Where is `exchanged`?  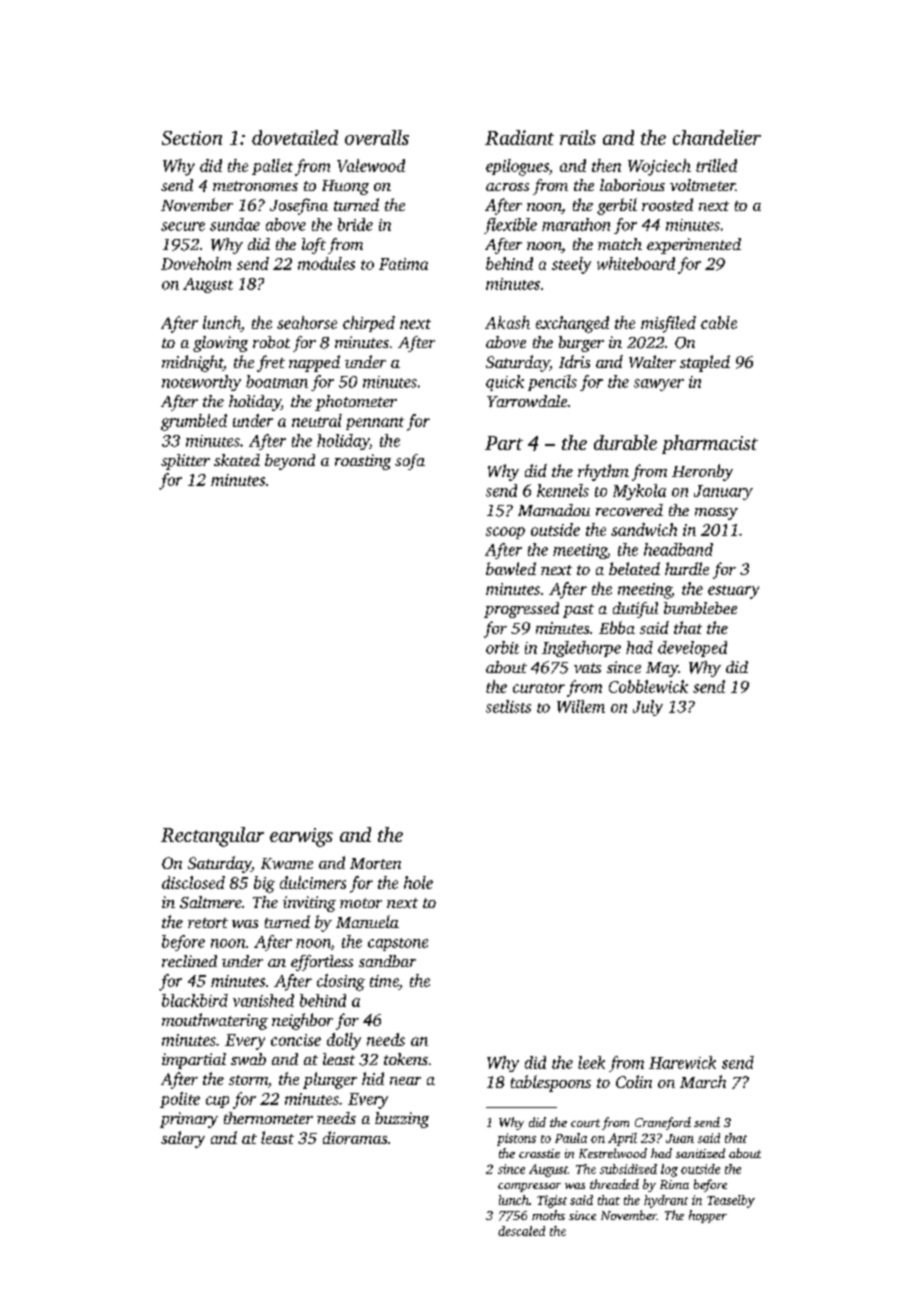
exchanged is located at coordinates (572, 324).
